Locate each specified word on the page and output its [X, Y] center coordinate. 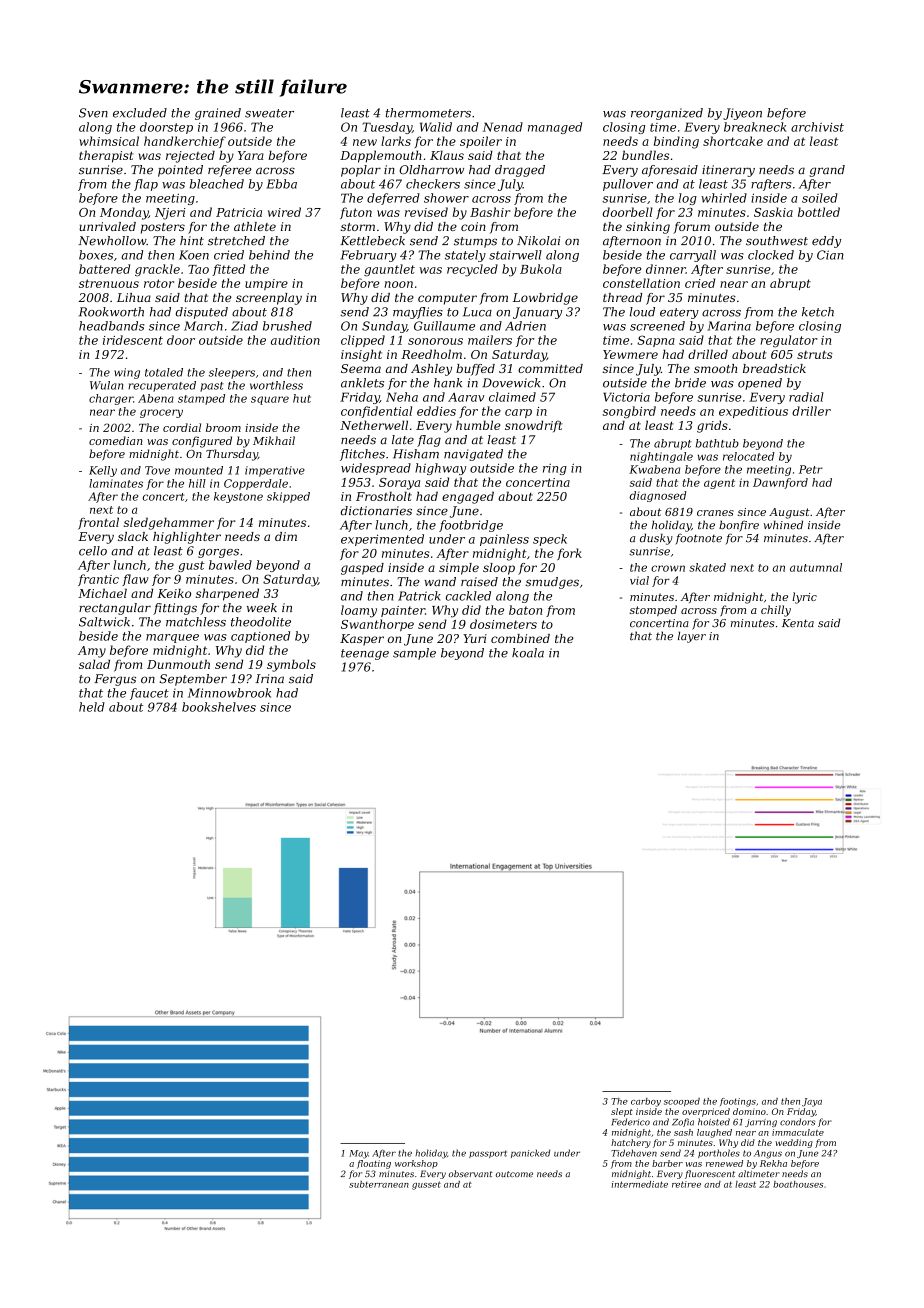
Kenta [798, 623]
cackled [468, 596]
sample [414, 654]
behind [269, 255]
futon [356, 213]
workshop [416, 1164]
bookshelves [219, 707]
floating [374, 1164]
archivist [817, 127]
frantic [98, 580]
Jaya [812, 1102]
